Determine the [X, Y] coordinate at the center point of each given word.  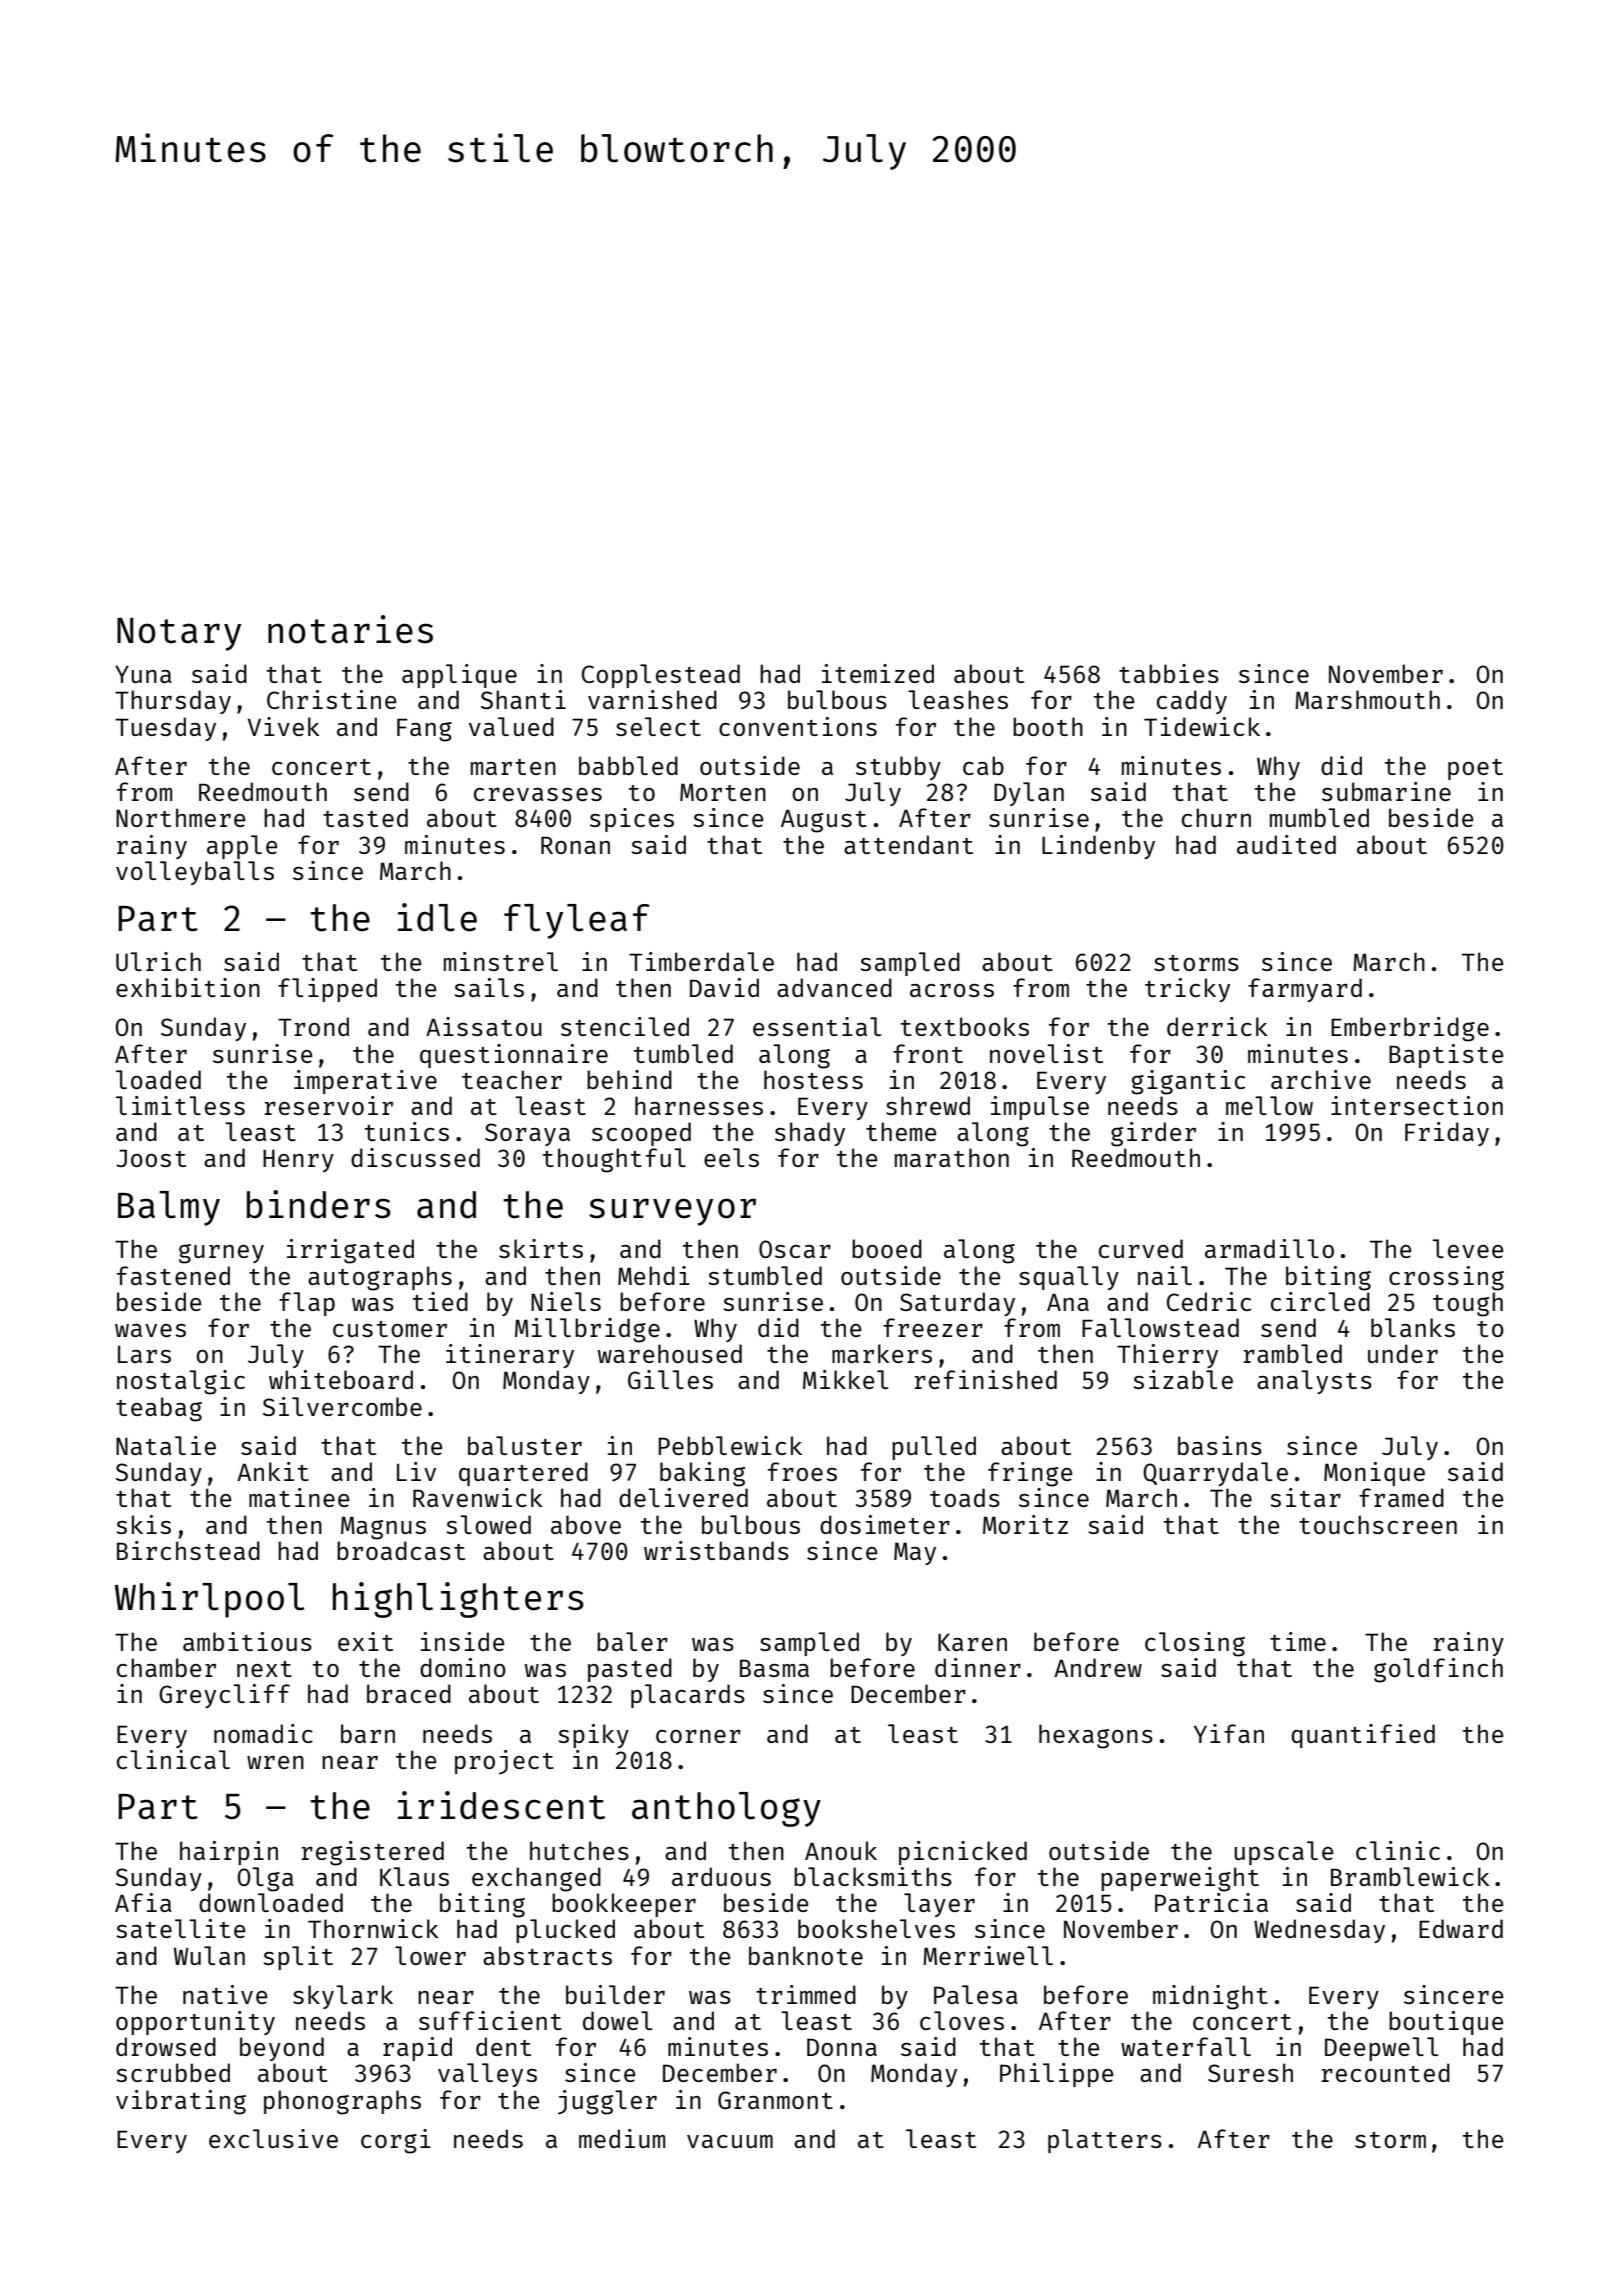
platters [1105, 2141]
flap [307, 1304]
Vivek [283, 726]
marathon [952, 1157]
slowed [488, 1524]
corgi [396, 2141]
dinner [978, 1667]
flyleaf [577, 921]
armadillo [1269, 1248]
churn [1216, 817]
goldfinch [1438, 1670]
